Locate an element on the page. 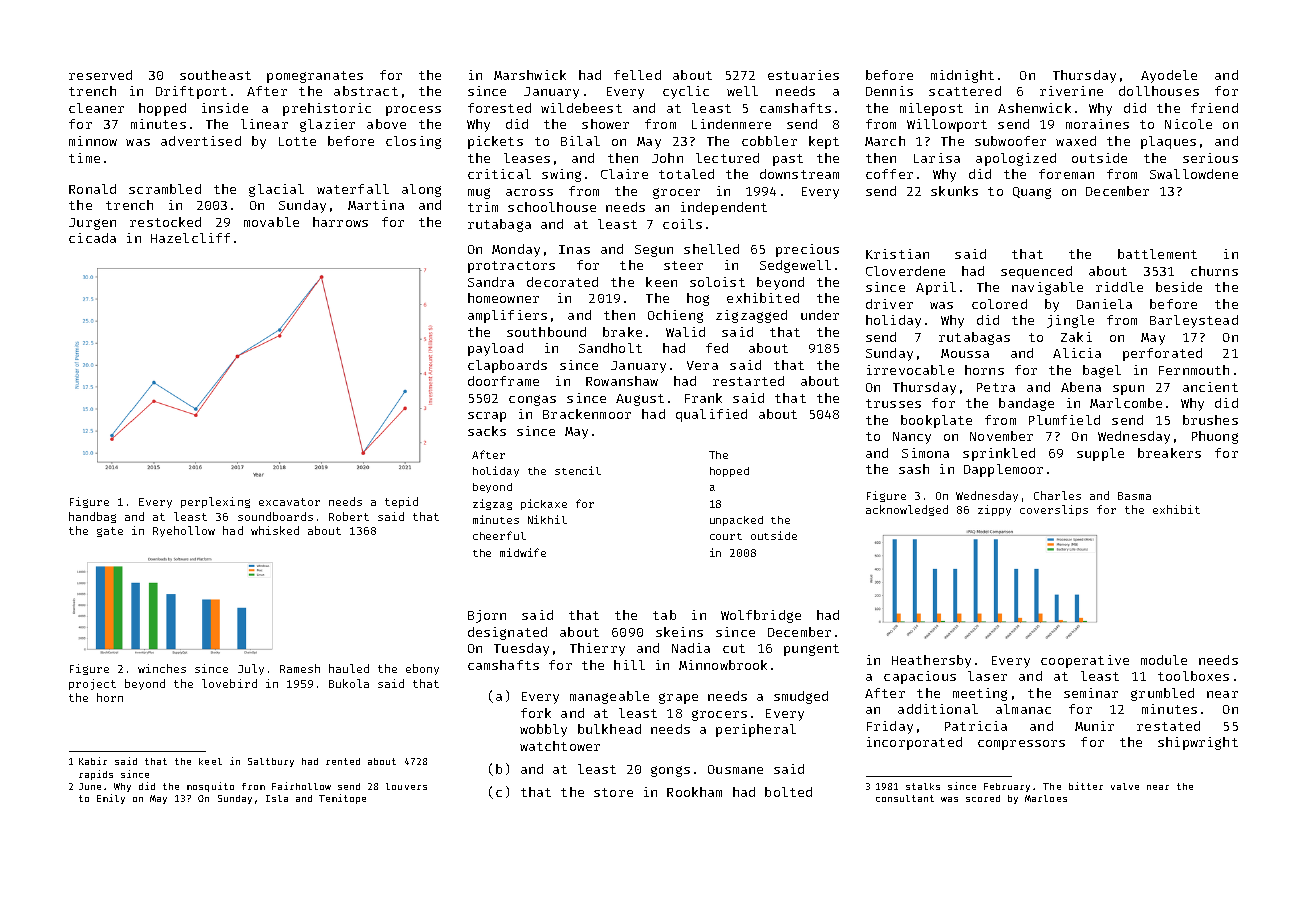  cleaner is located at coordinates (96, 108).
